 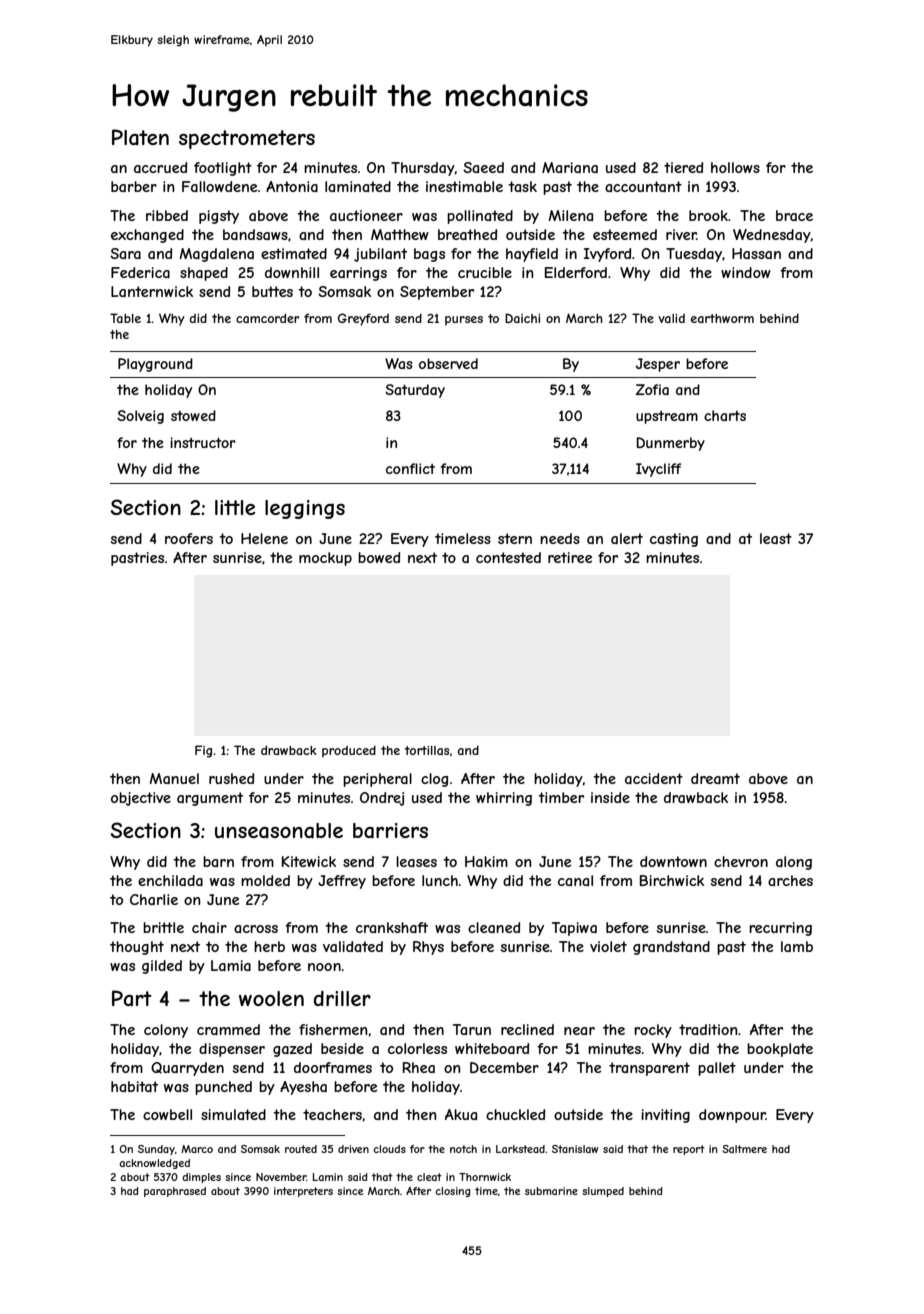 What do you see at coordinates (681, 234) in the page?
I see `river` at bounding box center [681, 234].
